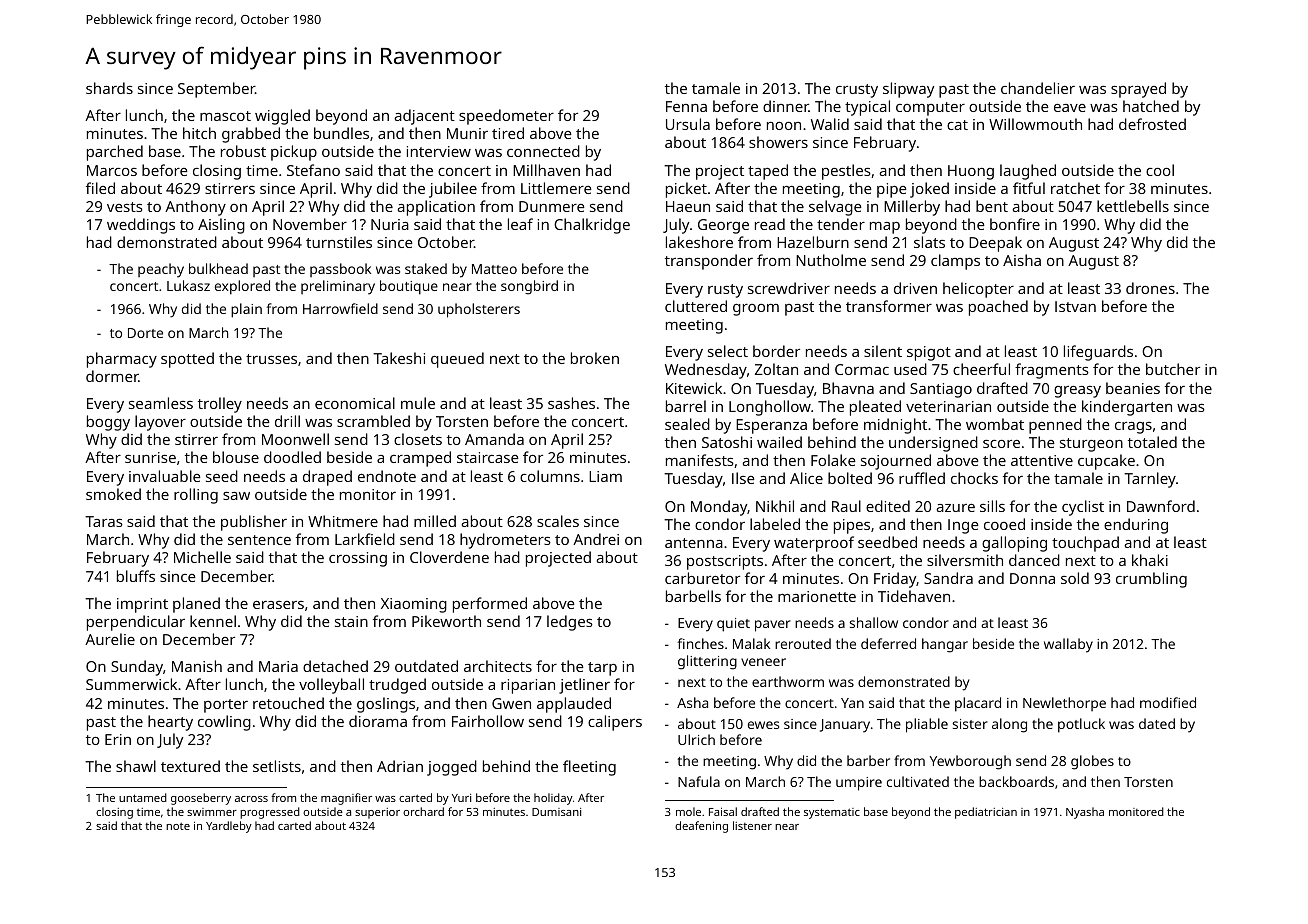 The image size is (1308, 924). What do you see at coordinates (700, 643) in the screenshot?
I see `finches` at bounding box center [700, 643].
